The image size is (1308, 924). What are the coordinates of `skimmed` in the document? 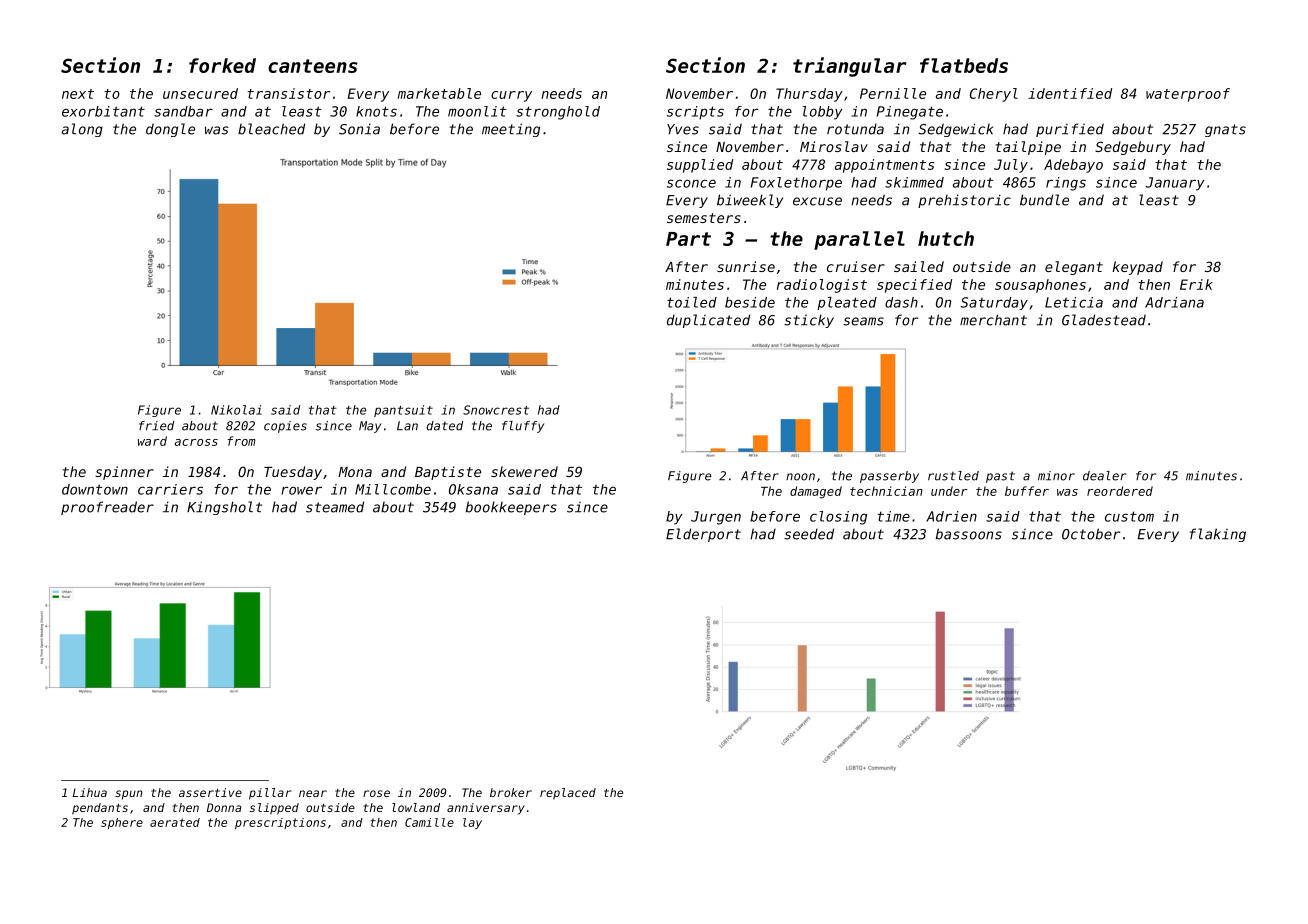 It's located at (914, 182).
